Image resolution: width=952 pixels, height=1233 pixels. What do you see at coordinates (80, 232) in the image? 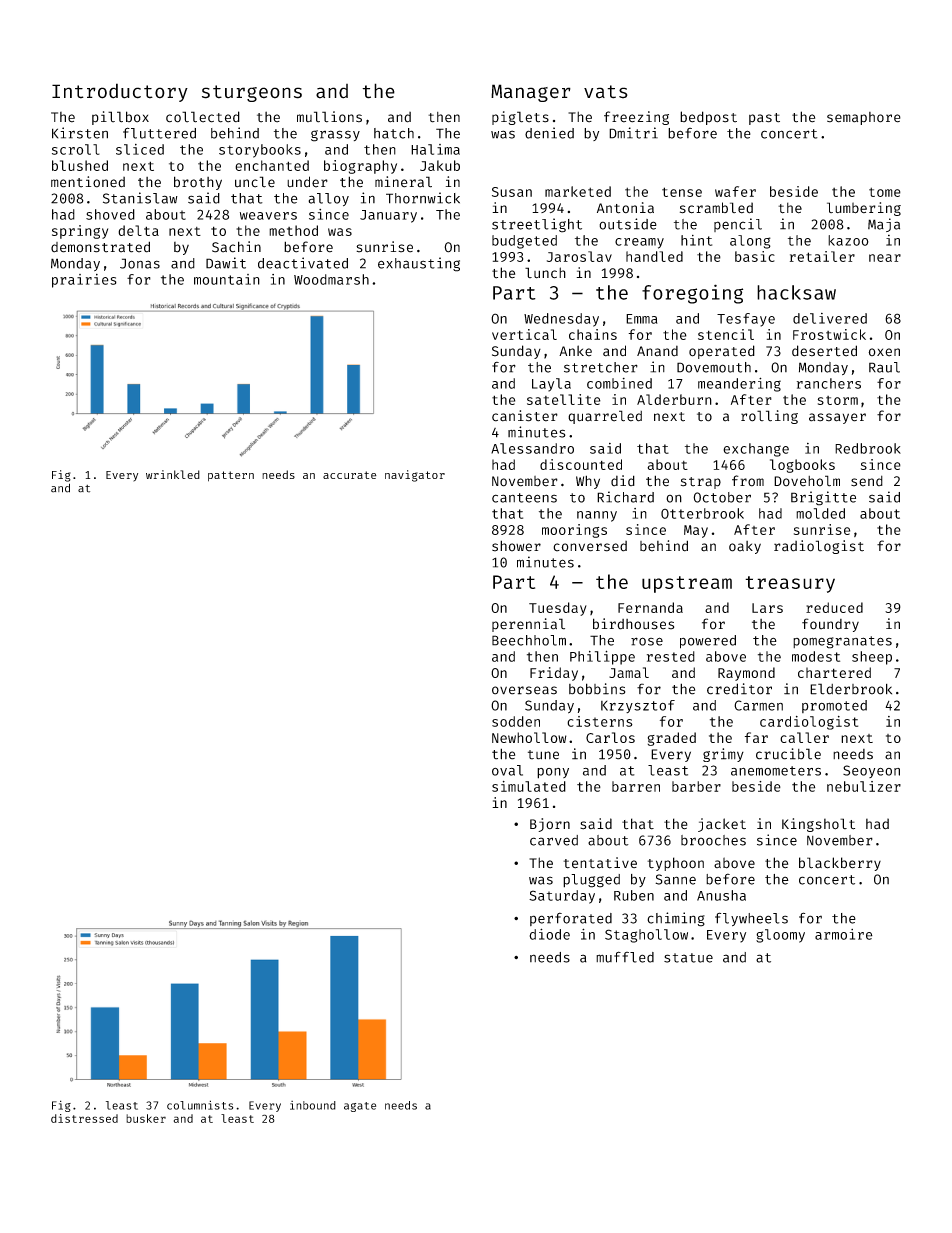
I see `springy` at bounding box center [80, 232].
